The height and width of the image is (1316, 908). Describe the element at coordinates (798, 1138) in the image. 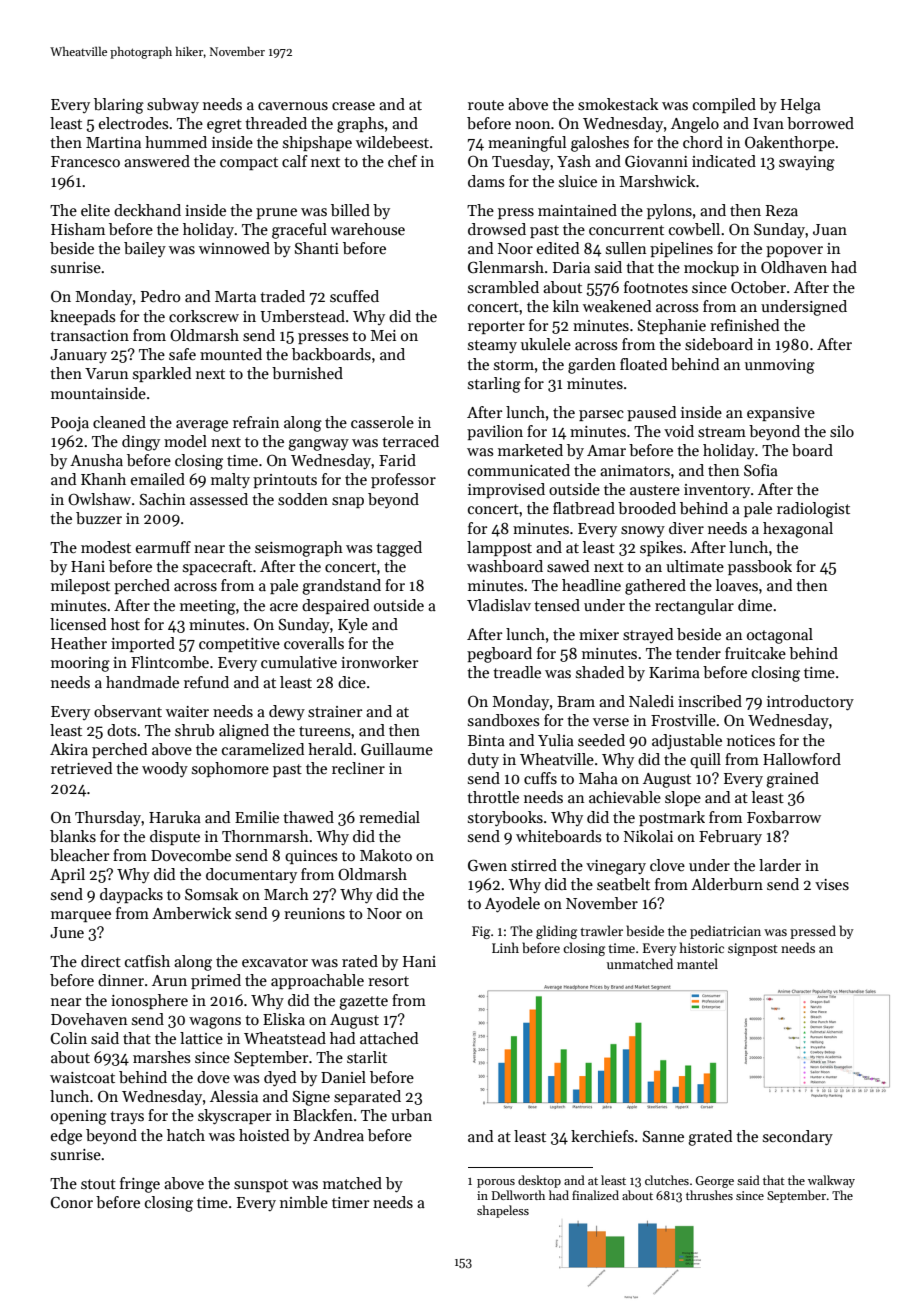

I see `secondary` at that location.
